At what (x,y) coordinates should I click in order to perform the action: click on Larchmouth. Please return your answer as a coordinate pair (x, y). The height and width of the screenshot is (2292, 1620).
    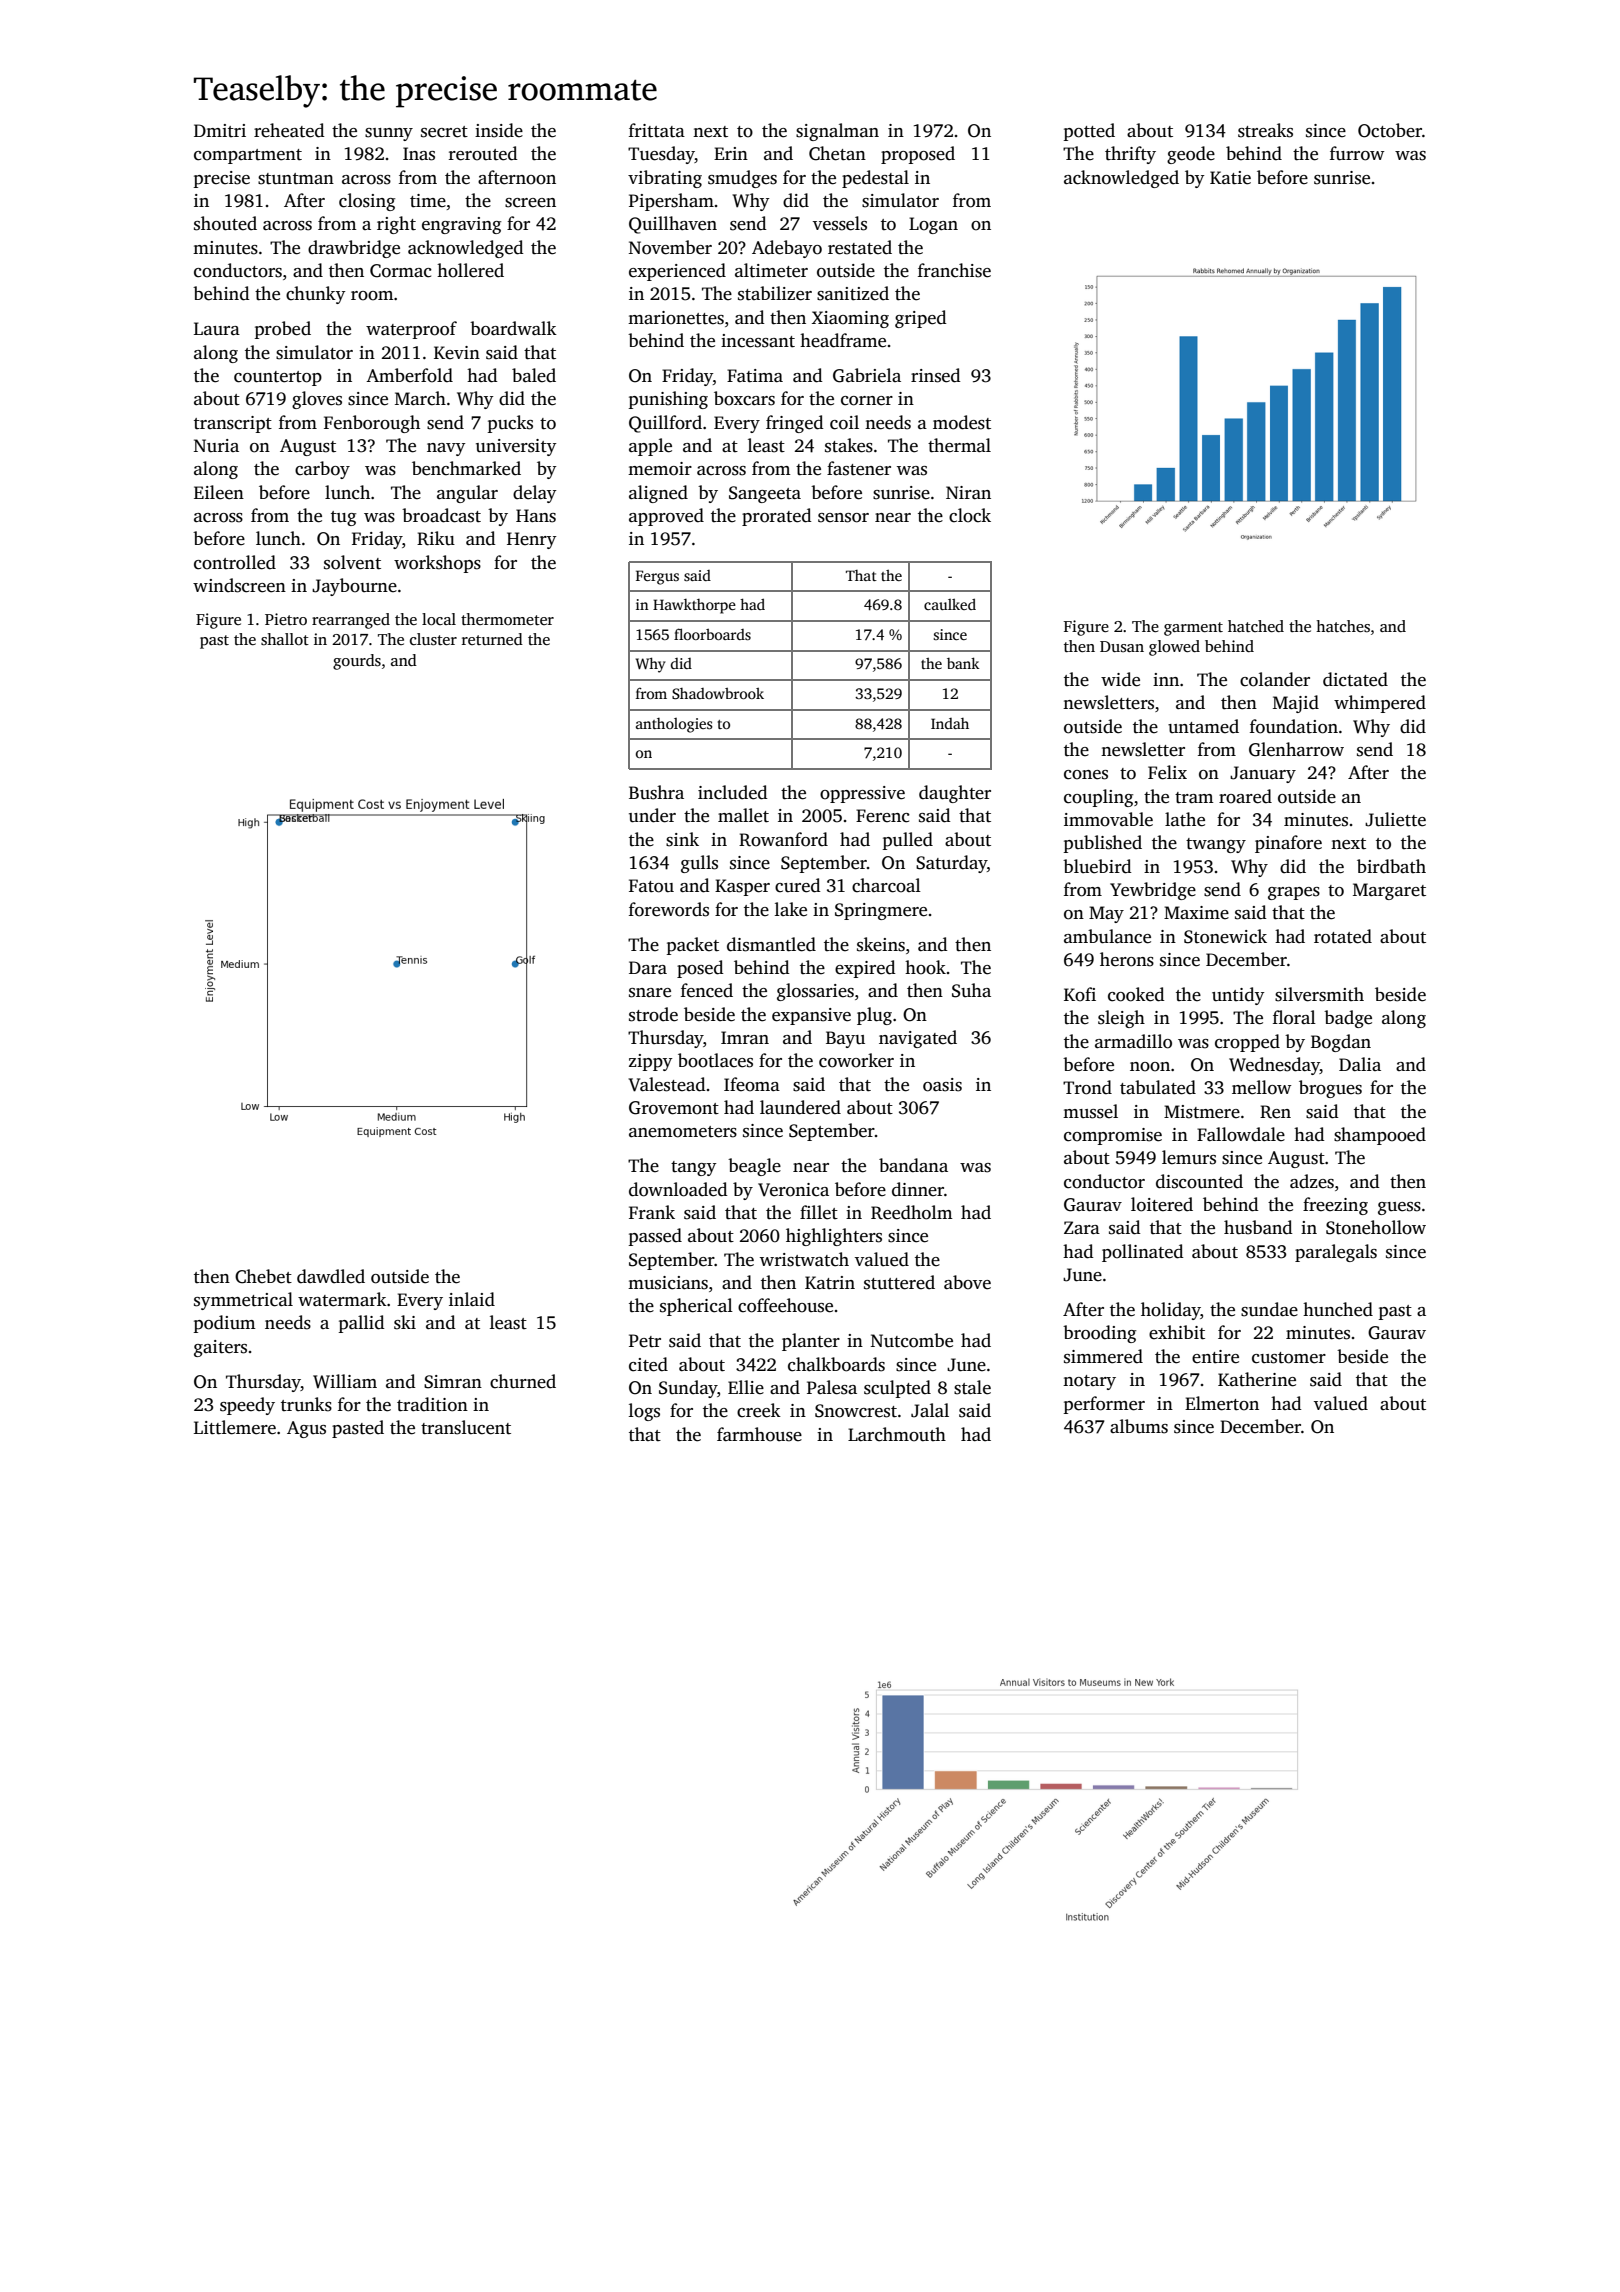
    Looking at the image, I should click on (897, 1434).
